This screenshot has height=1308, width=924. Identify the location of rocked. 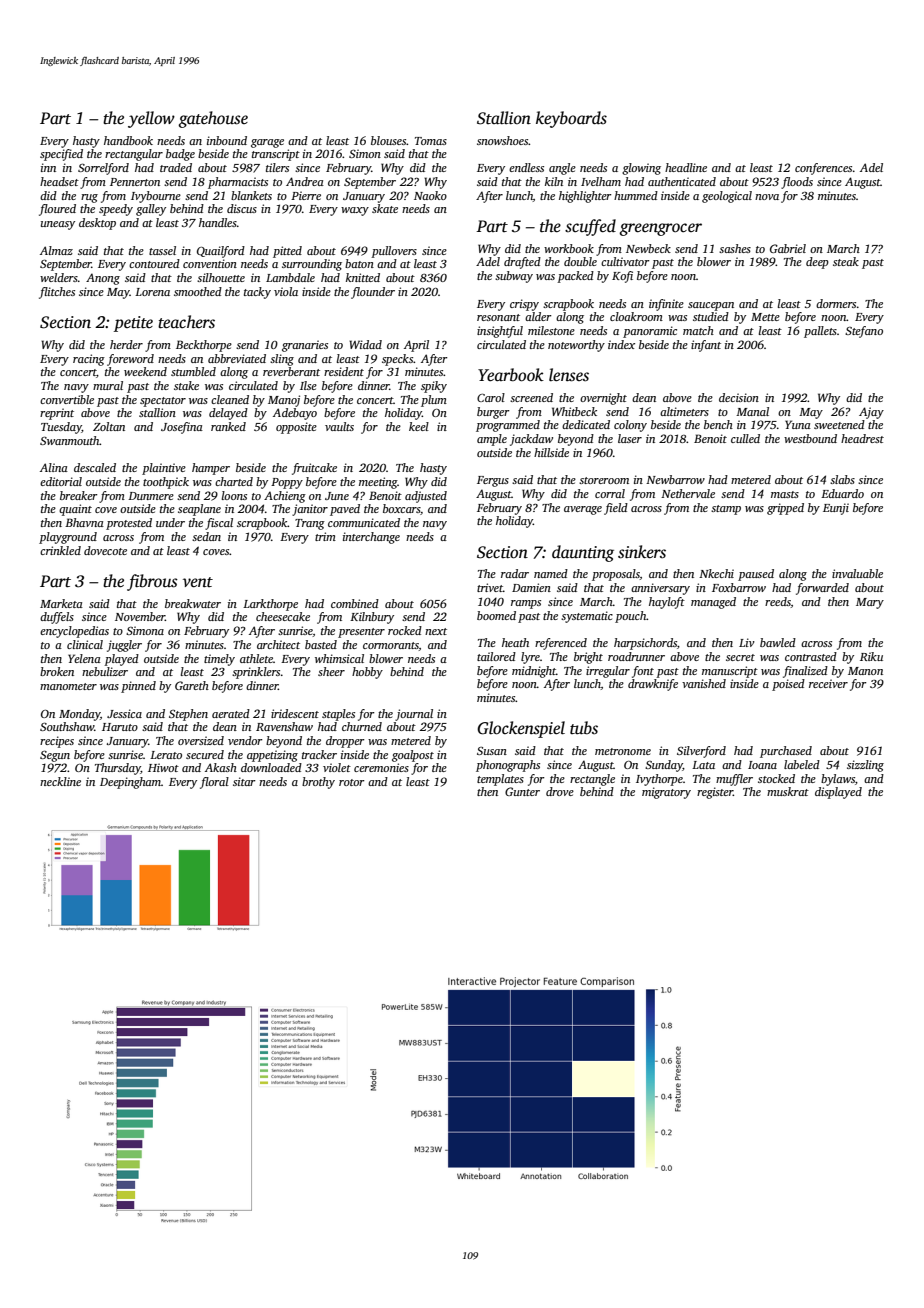
(405, 630).
